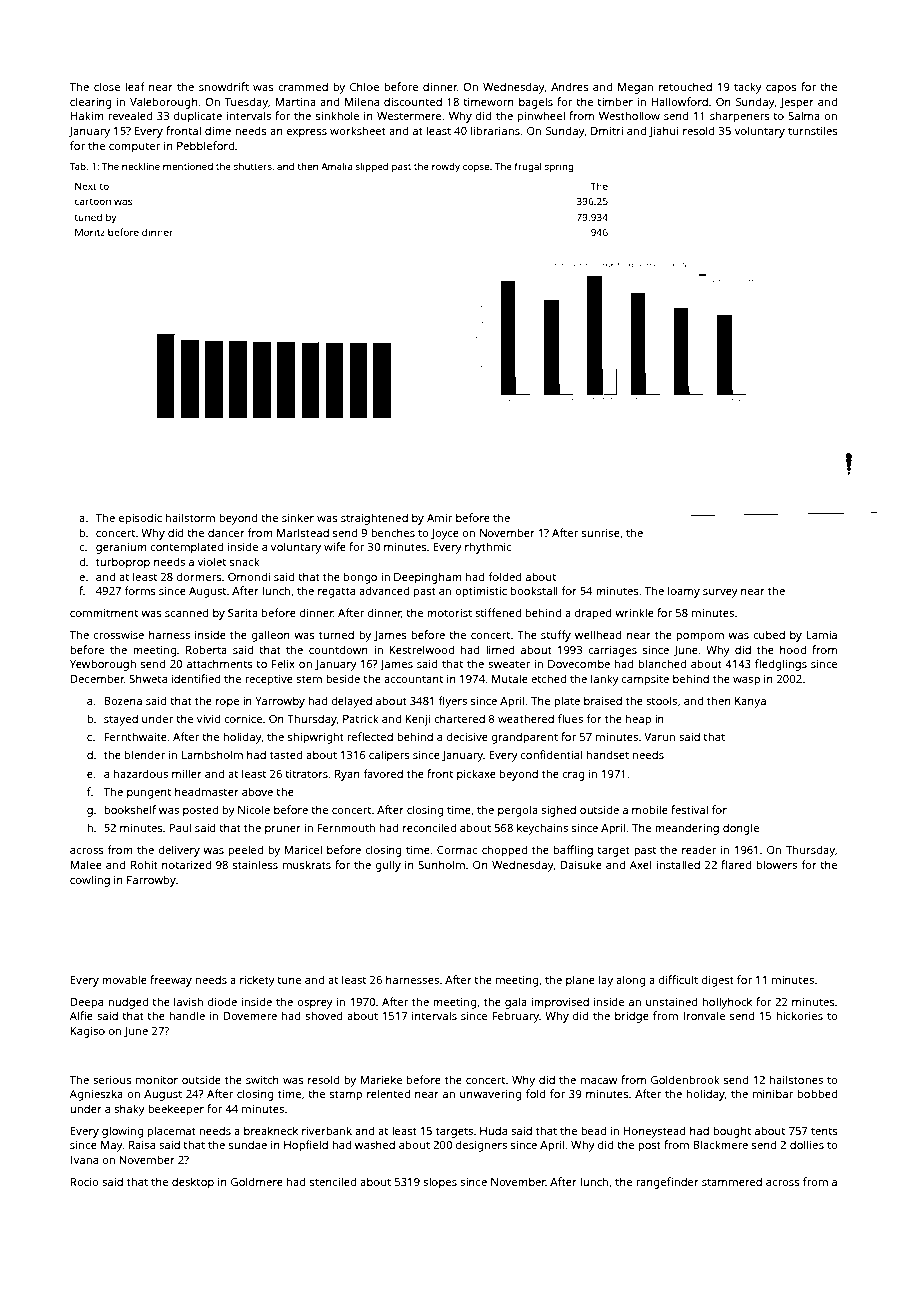 The width and height of the page is (908, 1316). I want to click on gully, so click(388, 866).
